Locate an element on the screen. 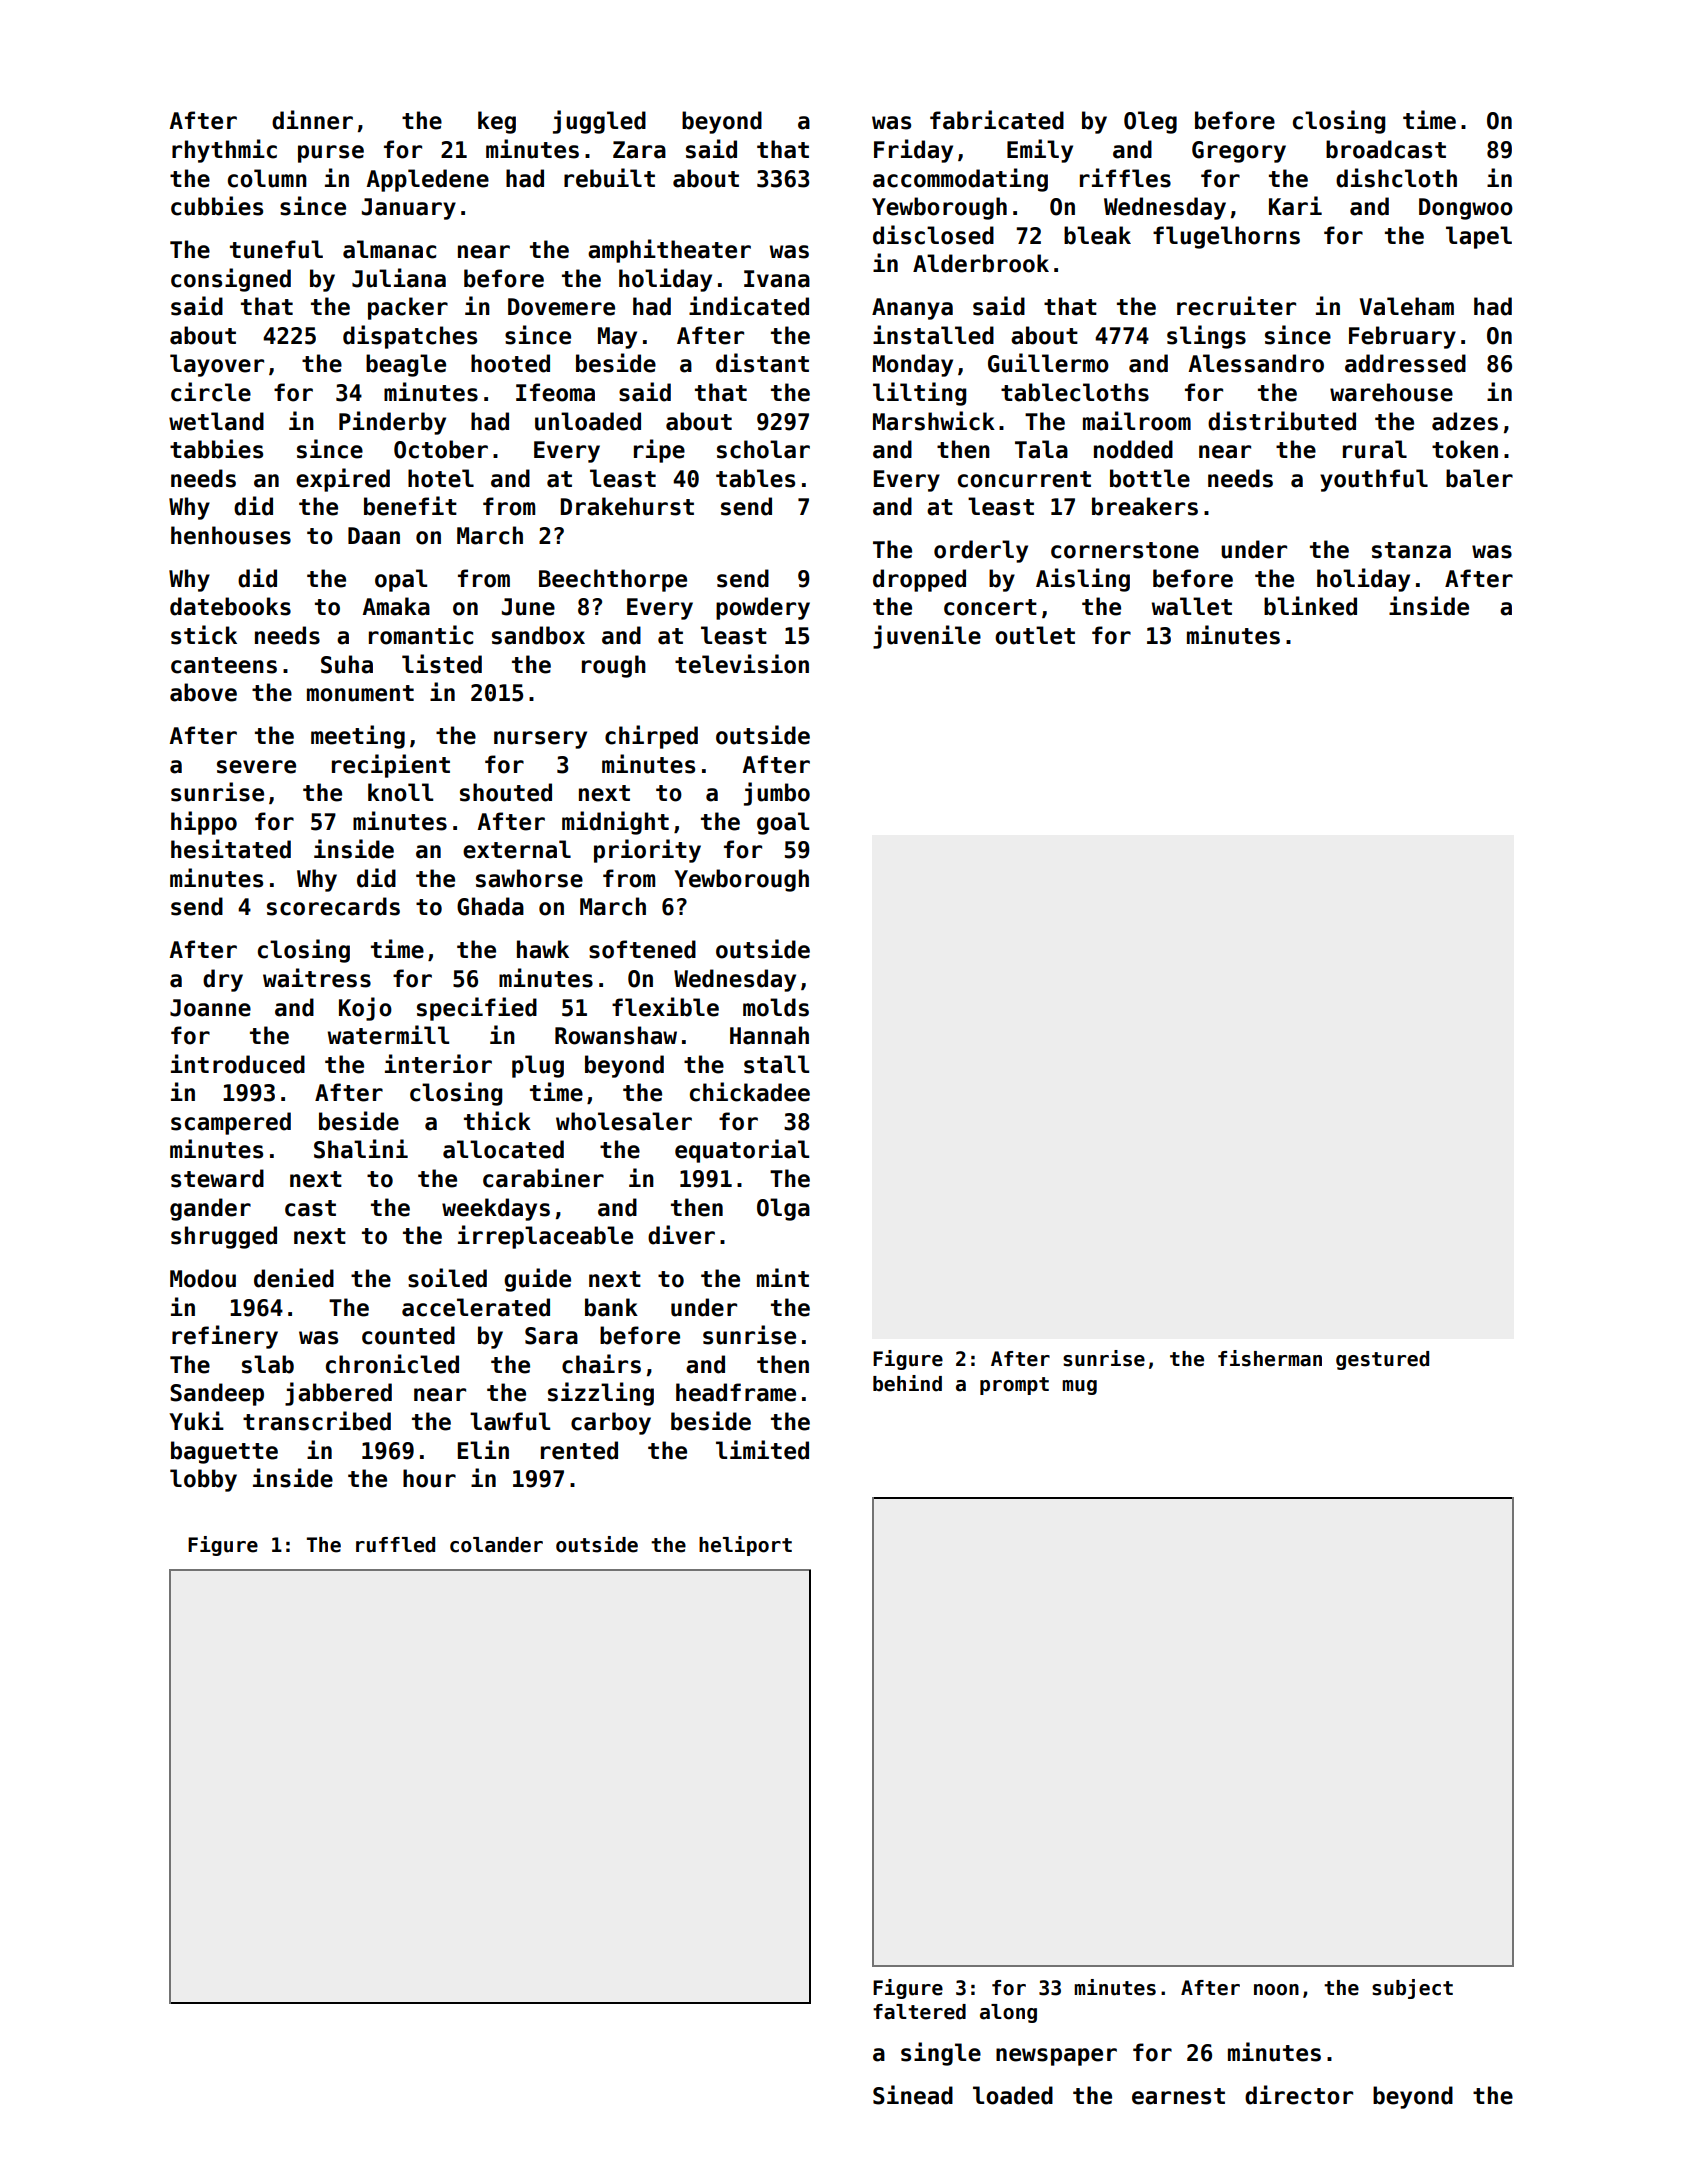  refinery is located at coordinates (225, 1337).
